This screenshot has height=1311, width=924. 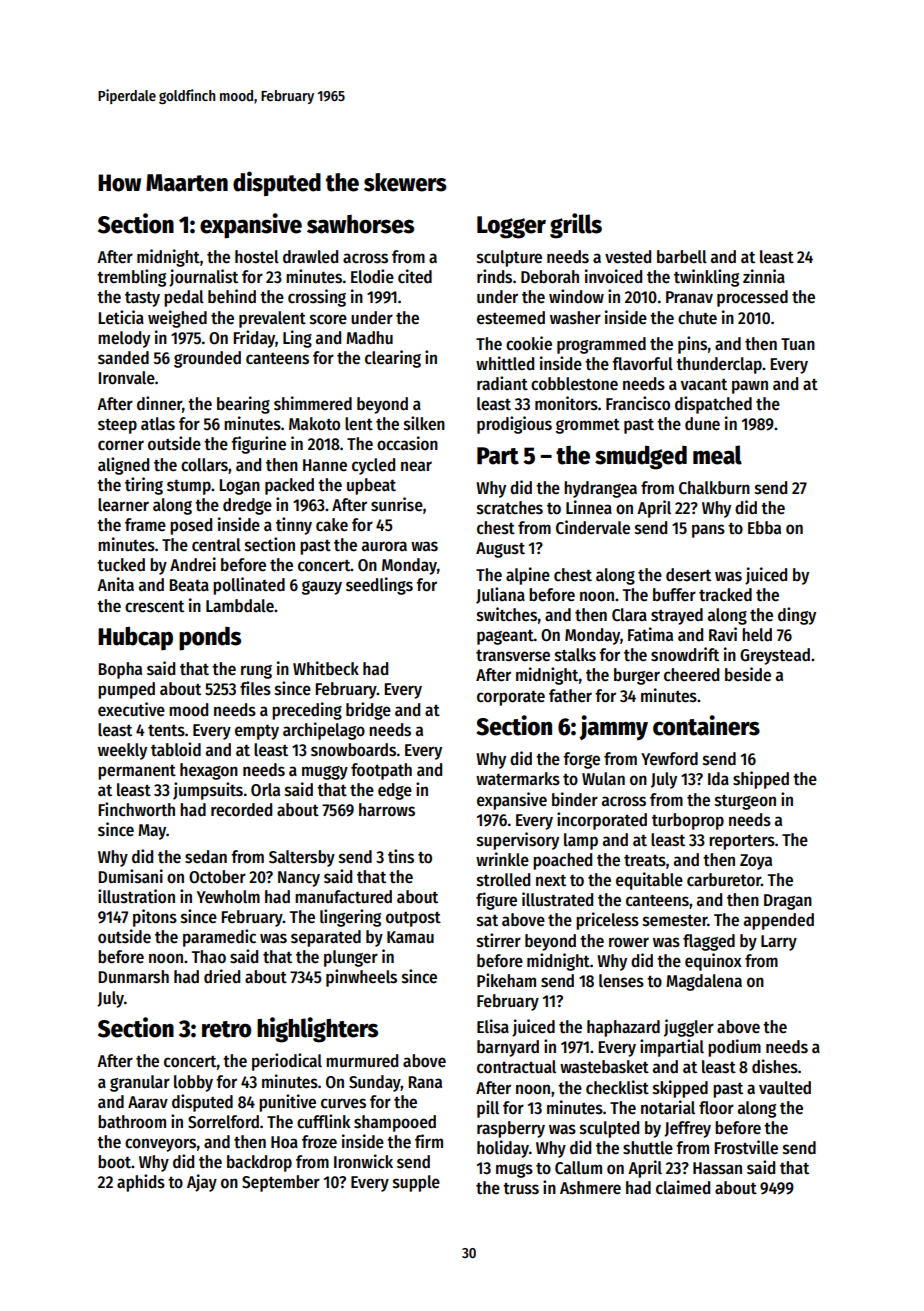 What do you see at coordinates (324, 731) in the screenshot?
I see `archipelago` at bounding box center [324, 731].
